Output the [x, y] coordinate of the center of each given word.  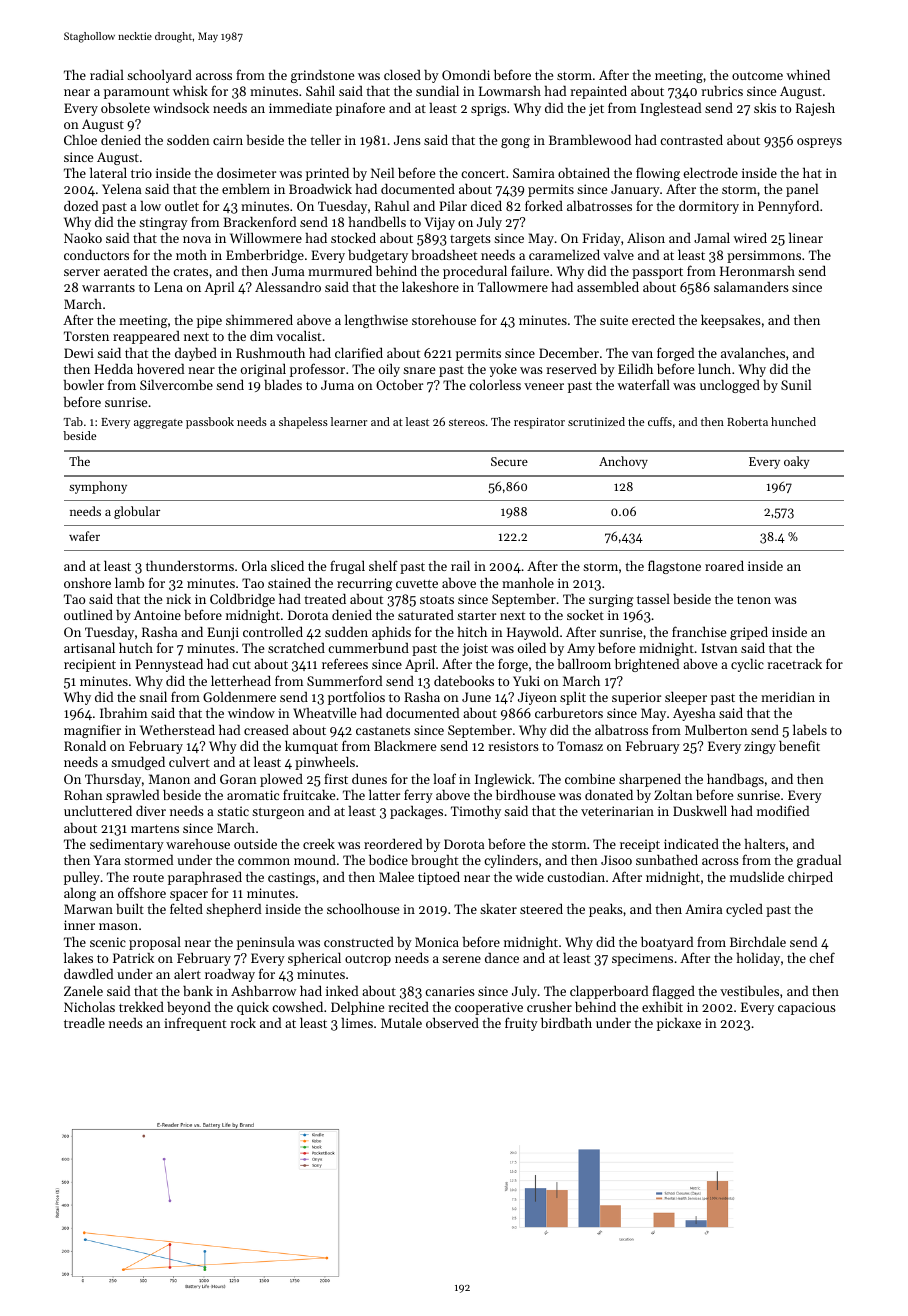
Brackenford [259, 221]
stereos [467, 422]
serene [461, 959]
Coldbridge [242, 600]
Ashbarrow [263, 991]
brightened [647, 665]
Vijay [440, 223]
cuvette [417, 584]
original [263, 370]
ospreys [819, 143]
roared [724, 566]
